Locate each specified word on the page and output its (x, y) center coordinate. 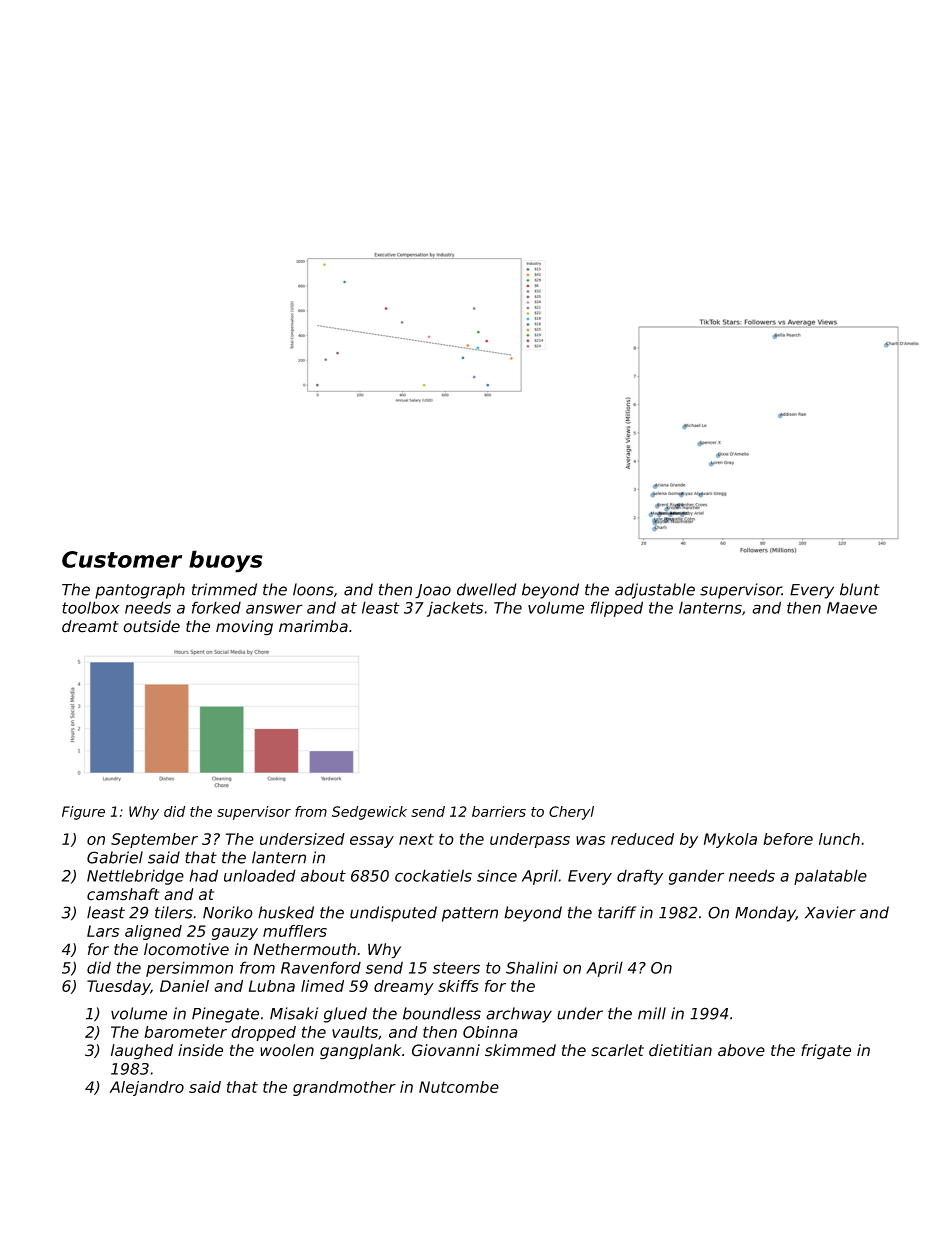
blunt (860, 589)
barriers (499, 811)
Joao (433, 591)
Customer (122, 559)
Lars (103, 931)
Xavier (830, 912)
